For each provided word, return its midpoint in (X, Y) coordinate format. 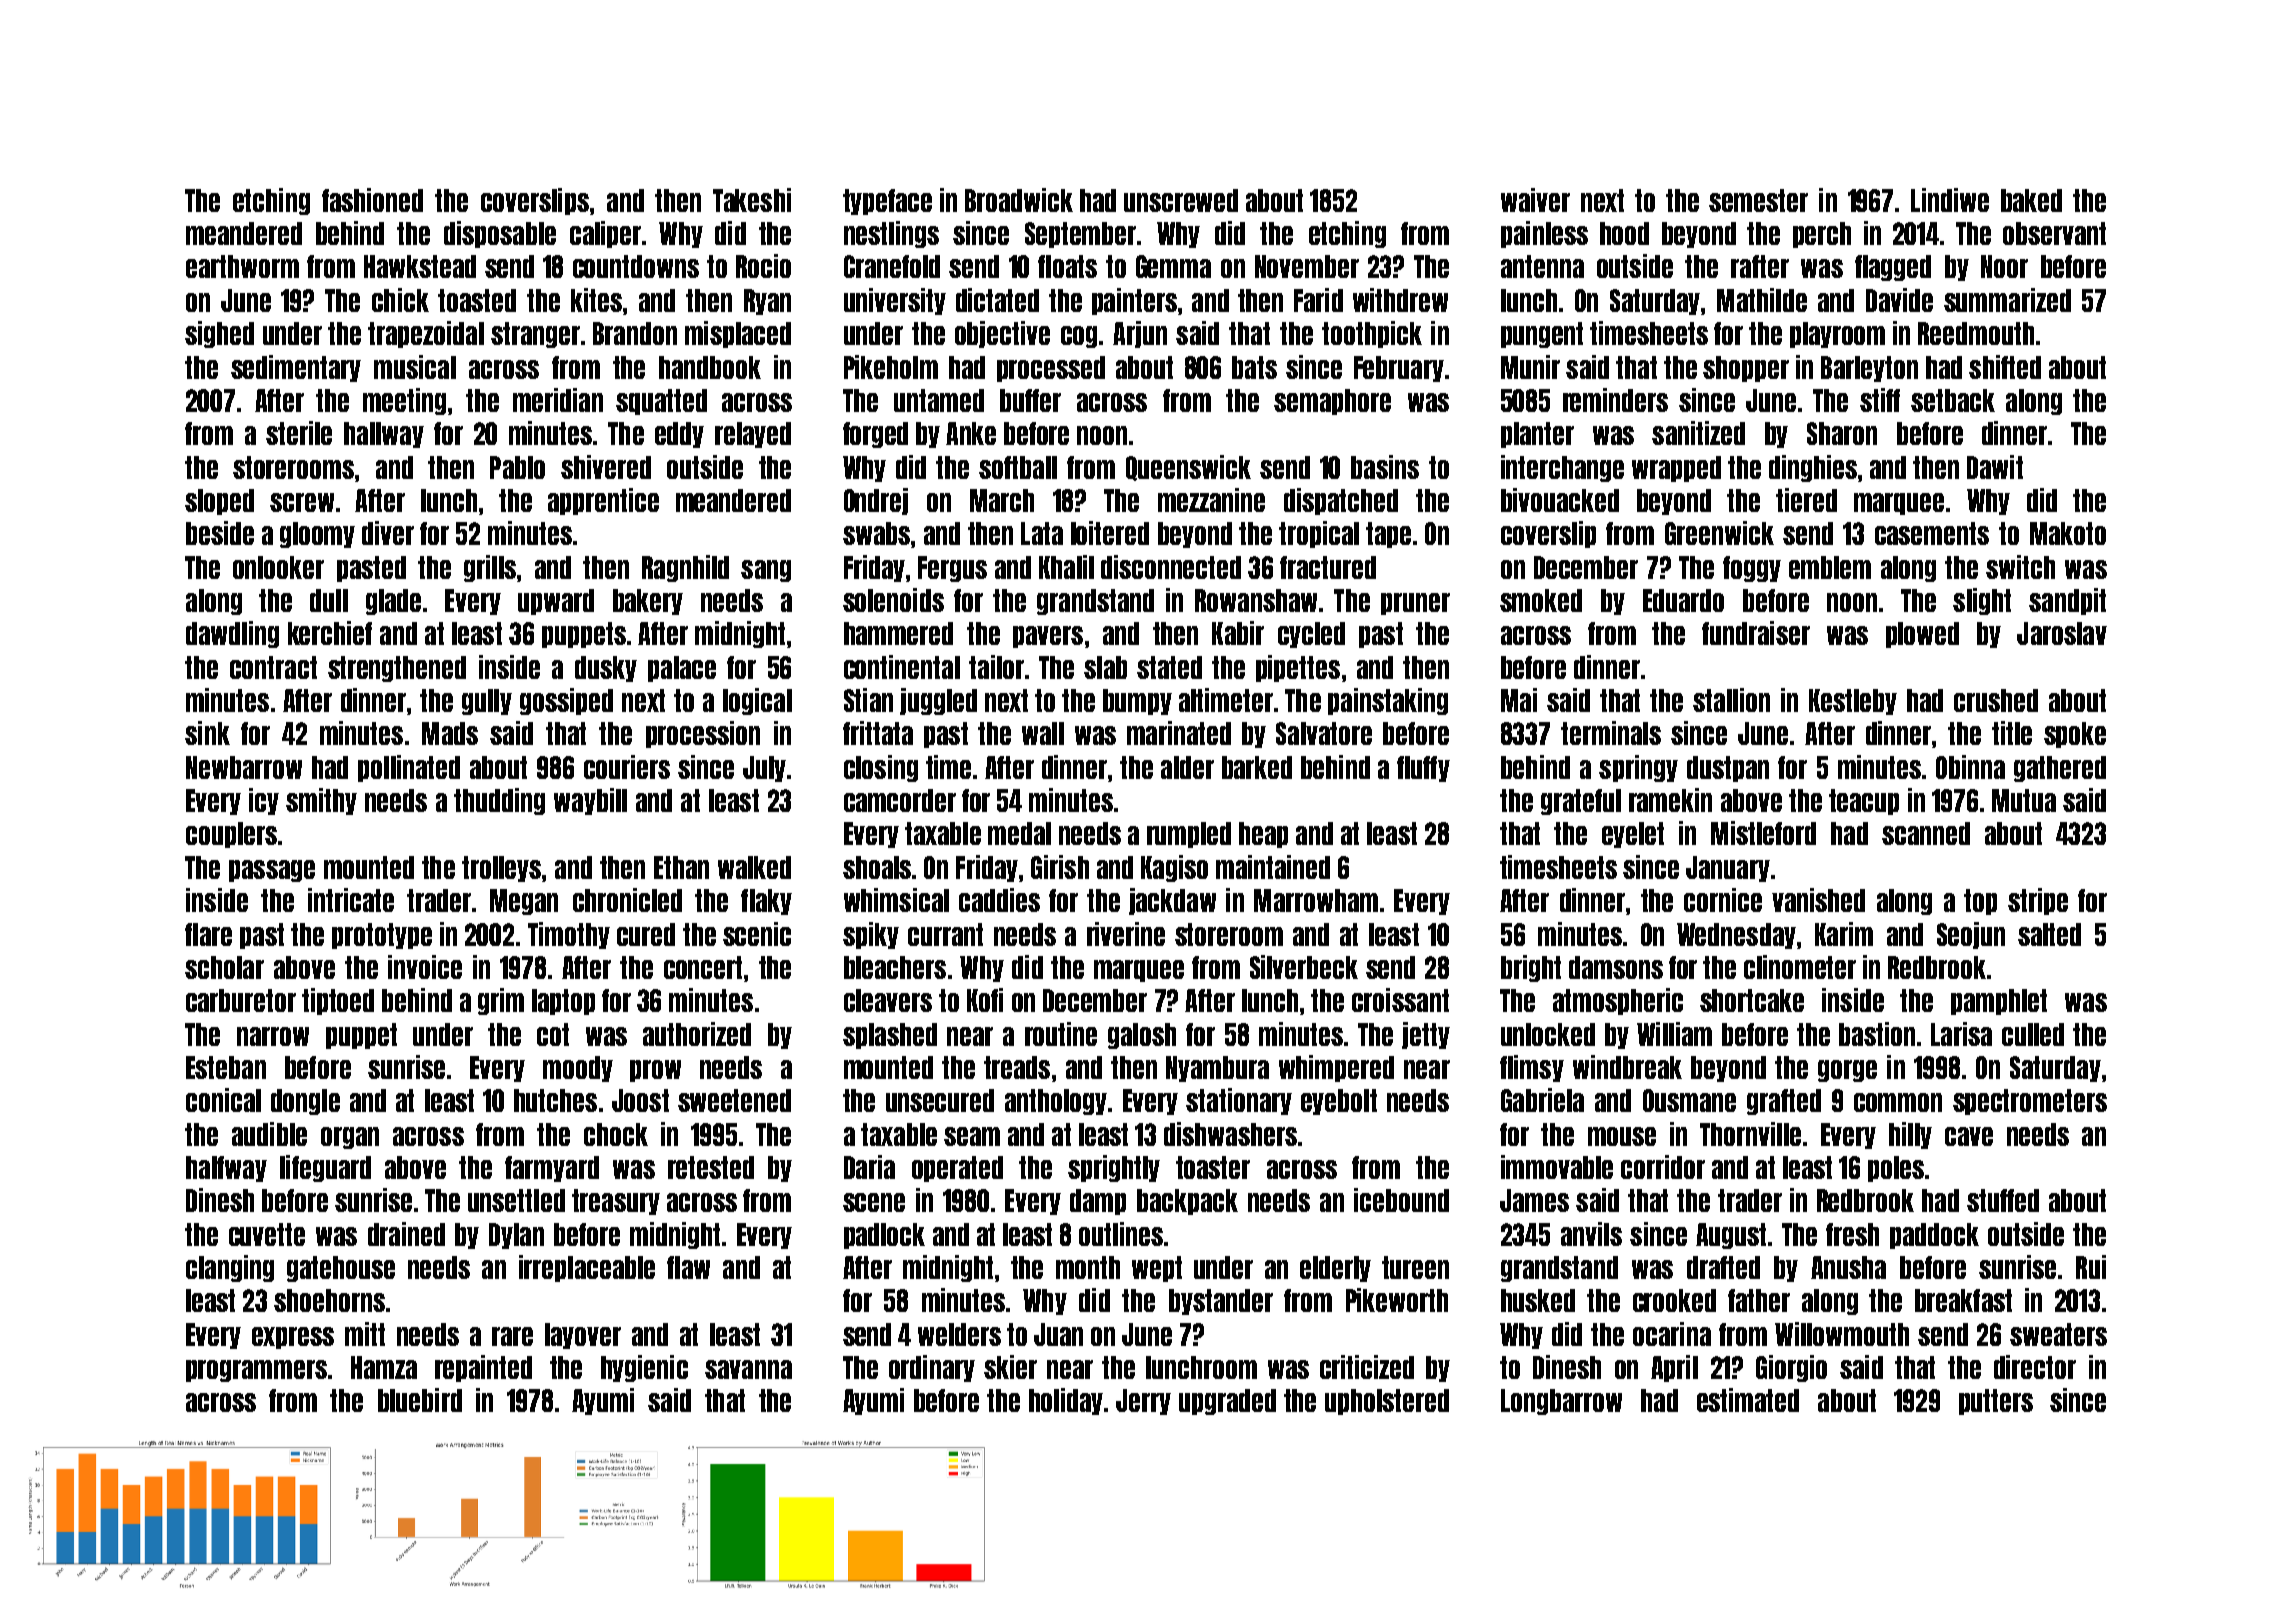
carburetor (241, 1000)
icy (264, 801)
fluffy (1423, 769)
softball (1018, 467)
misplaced (738, 334)
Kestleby (1853, 702)
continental (902, 667)
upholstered (1387, 1402)
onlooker (278, 567)
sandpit (2067, 601)
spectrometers (2030, 1102)
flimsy (1532, 1068)
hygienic (644, 1368)
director (2035, 1367)
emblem (1830, 567)
